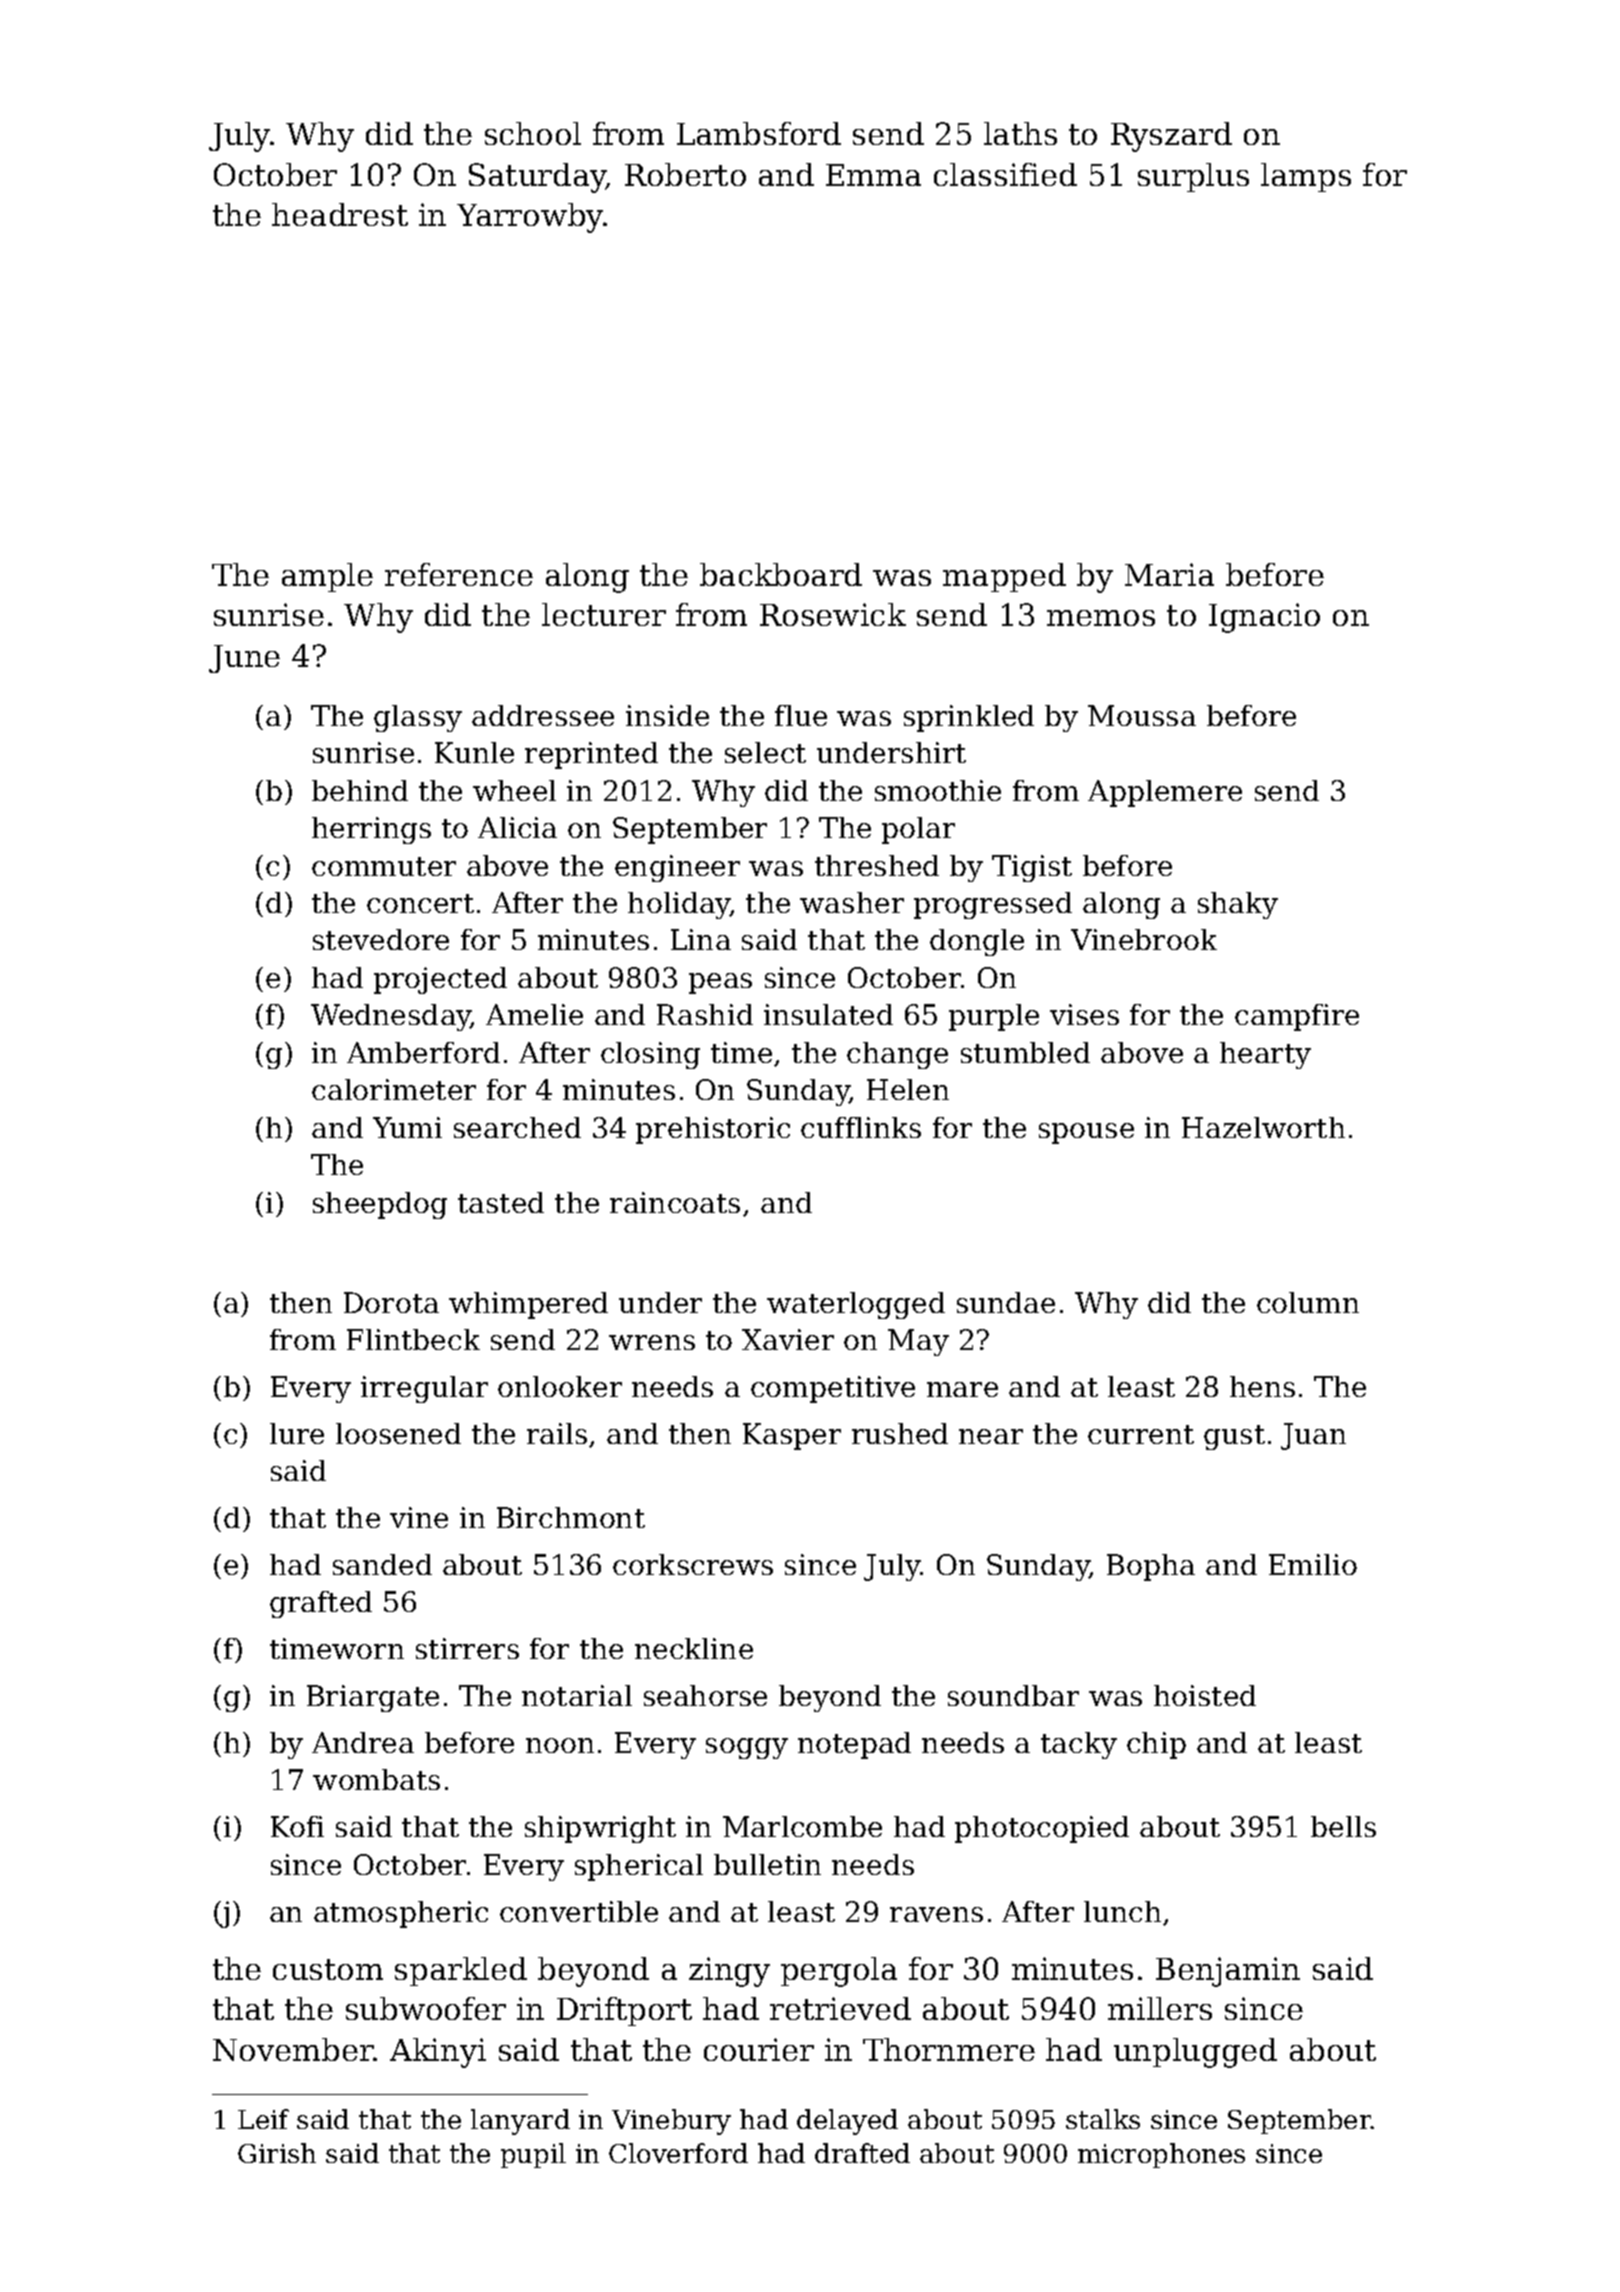  I want to click on Emilio, so click(1313, 1564).
